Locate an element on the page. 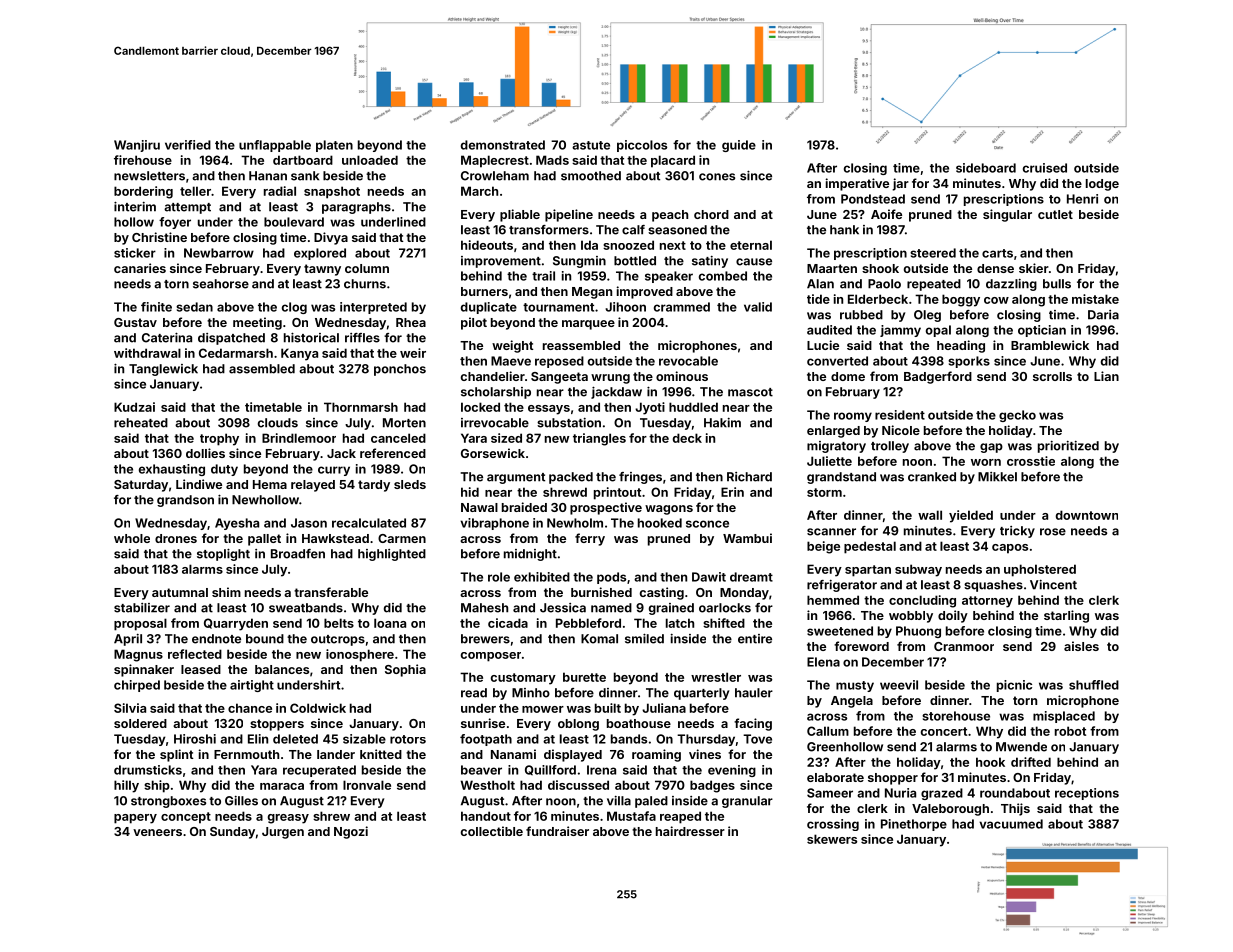 The width and height of the page is (1233, 952). Wambui is located at coordinates (747, 538).
